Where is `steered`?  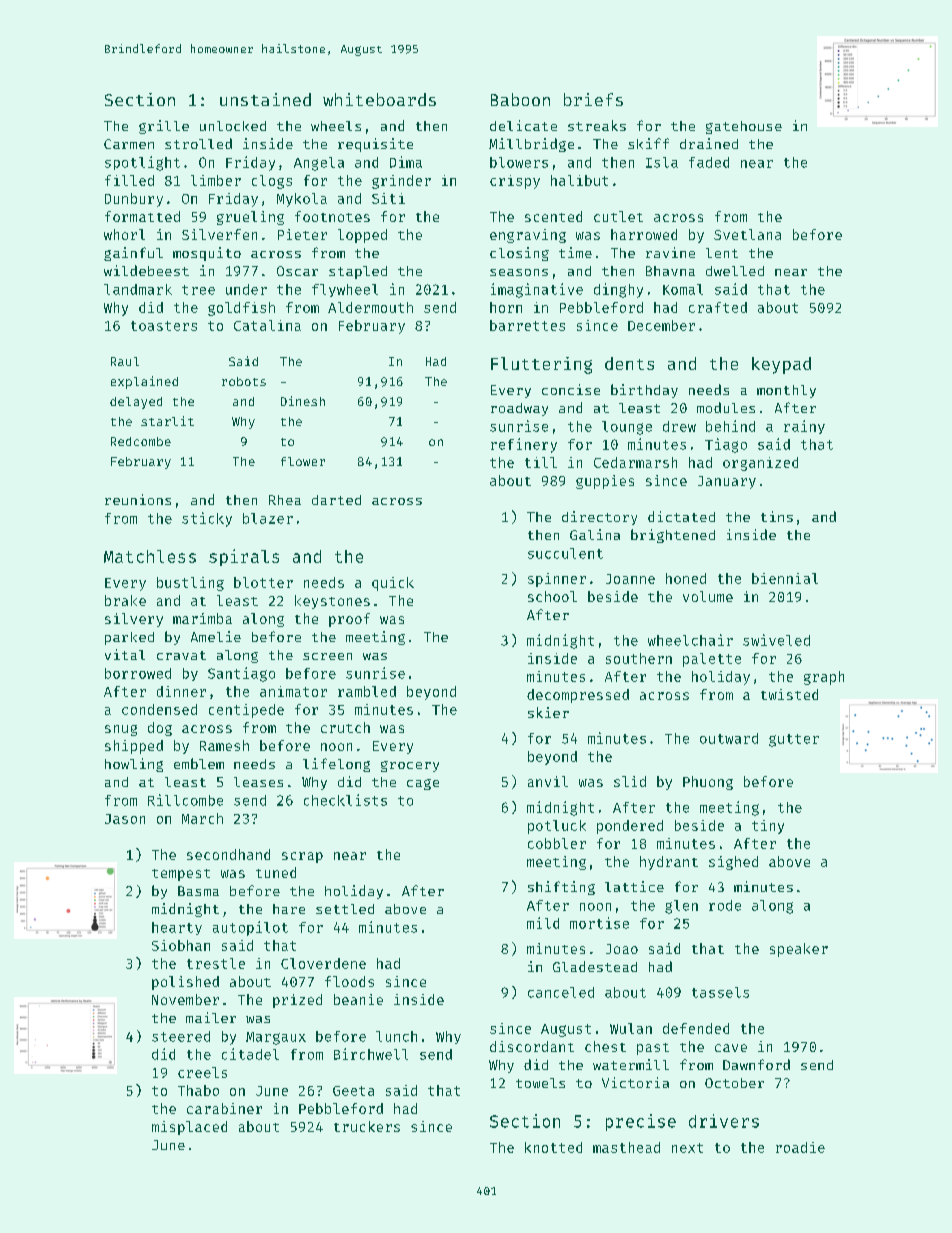 steered is located at coordinates (181, 1036).
